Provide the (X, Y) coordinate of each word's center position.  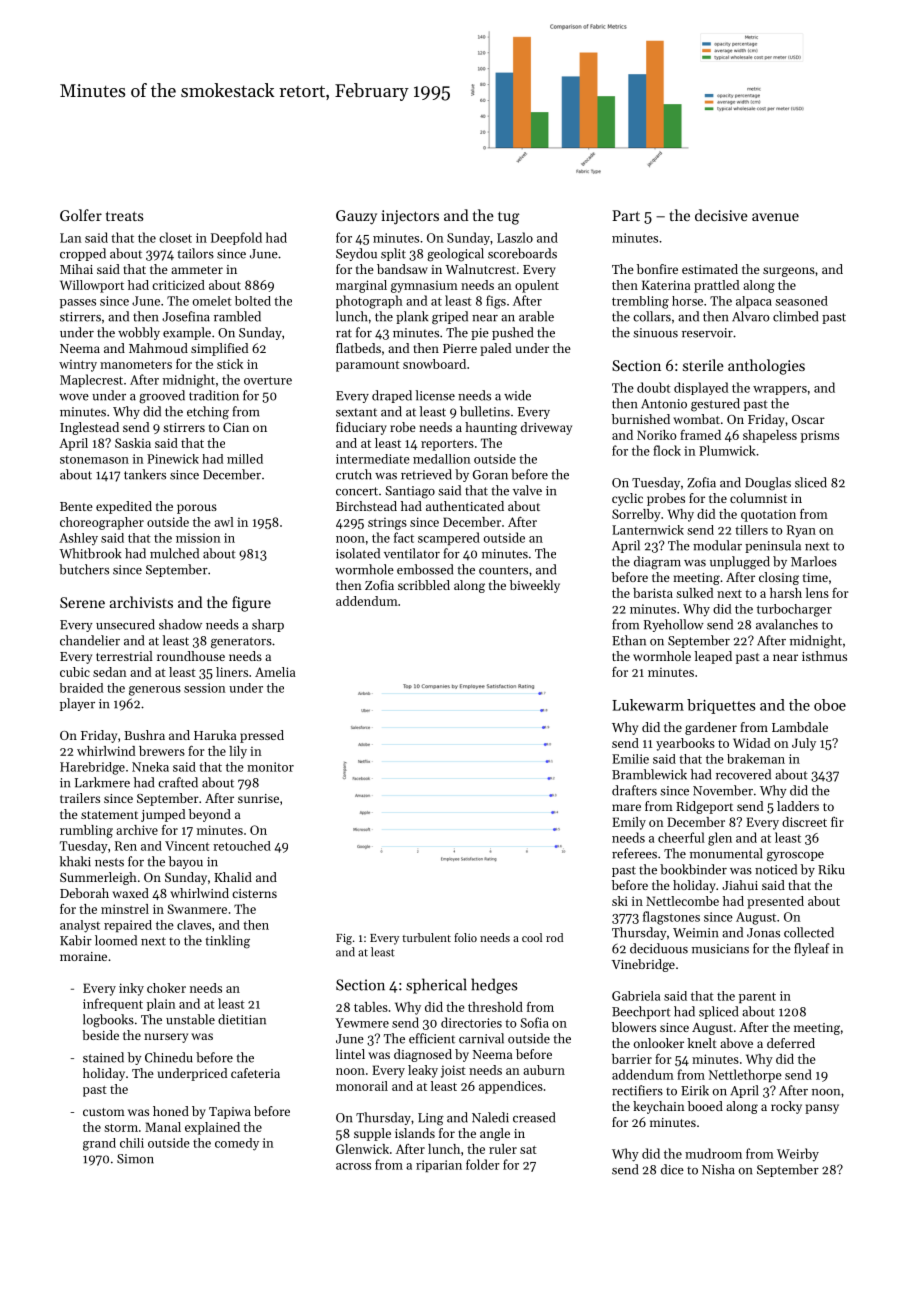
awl (224, 522)
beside (100, 1035)
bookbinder (693, 869)
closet (175, 237)
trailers (80, 798)
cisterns (254, 893)
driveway (546, 428)
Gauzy (356, 217)
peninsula (773, 546)
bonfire (657, 269)
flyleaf (812, 949)
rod (554, 937)
